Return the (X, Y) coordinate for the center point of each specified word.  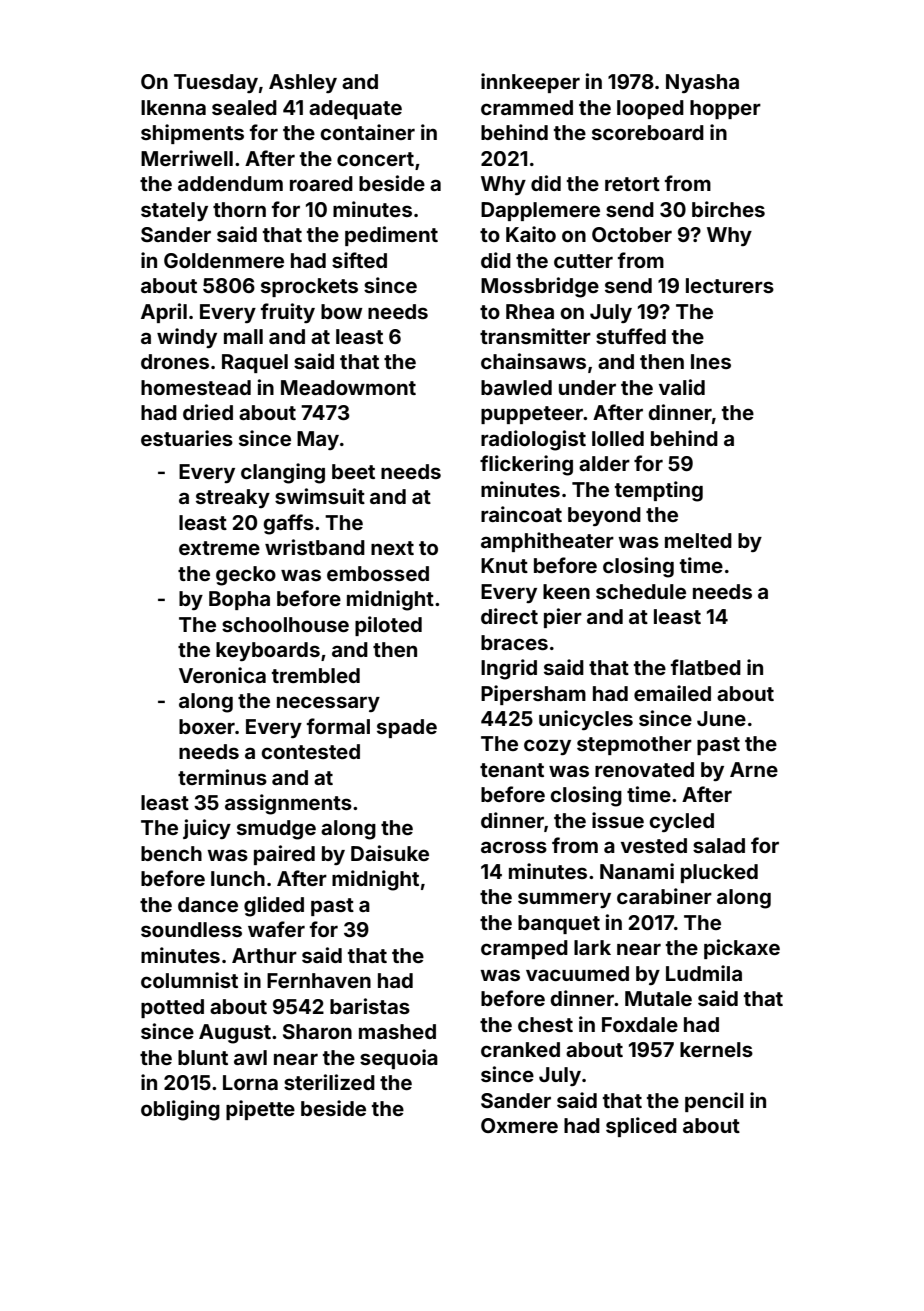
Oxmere (519, 1125)
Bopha (239, 600)
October (632, 234)
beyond (604, 516)
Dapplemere (540, 211)
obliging (180, 1110)
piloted (388, 626)
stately (174, 211)
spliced (641, 1127)
